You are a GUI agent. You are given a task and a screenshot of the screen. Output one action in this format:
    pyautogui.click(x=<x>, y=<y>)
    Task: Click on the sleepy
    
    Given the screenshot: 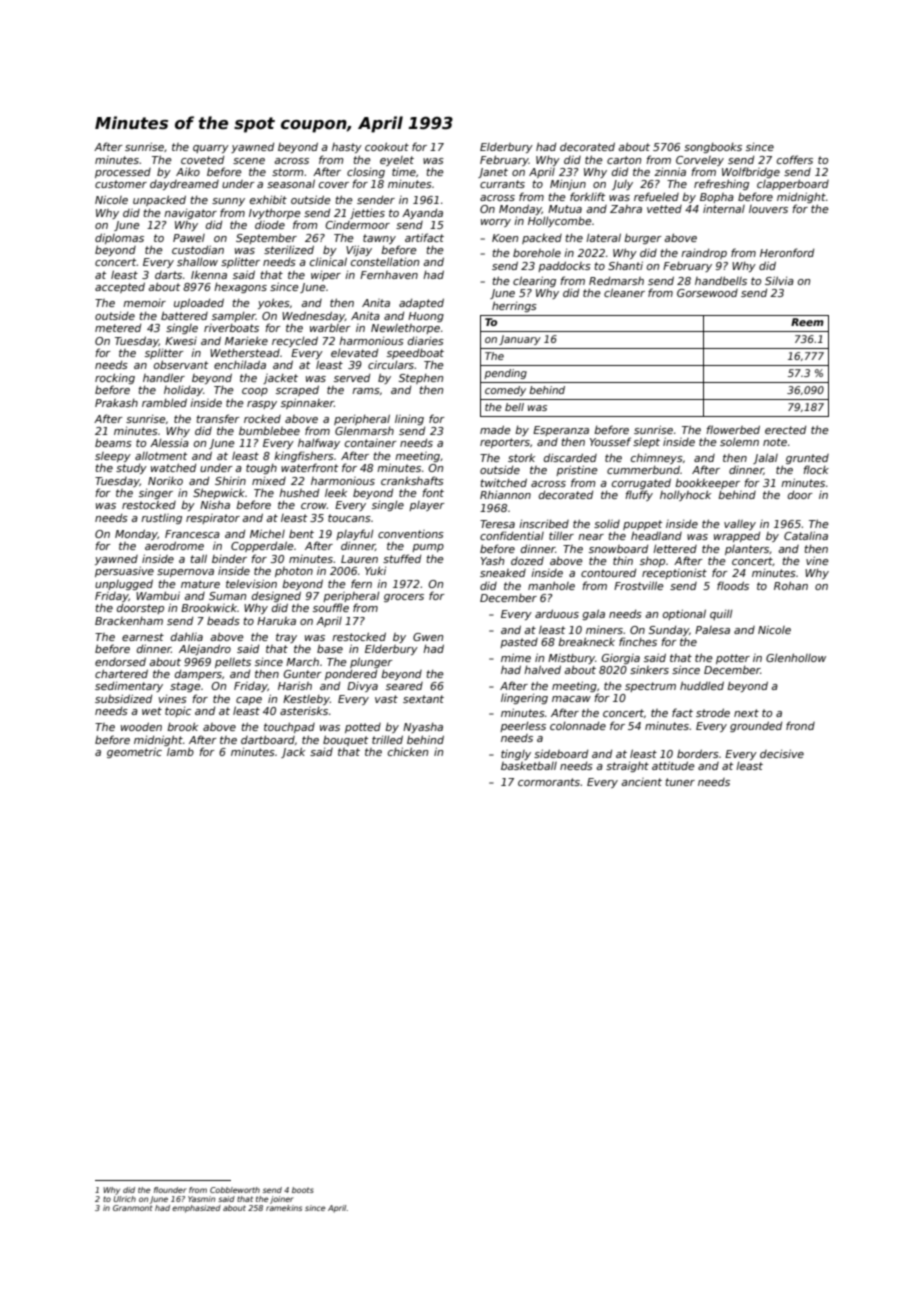 What is the action you would take?
    pyautogui.click(x=113, y=457)
